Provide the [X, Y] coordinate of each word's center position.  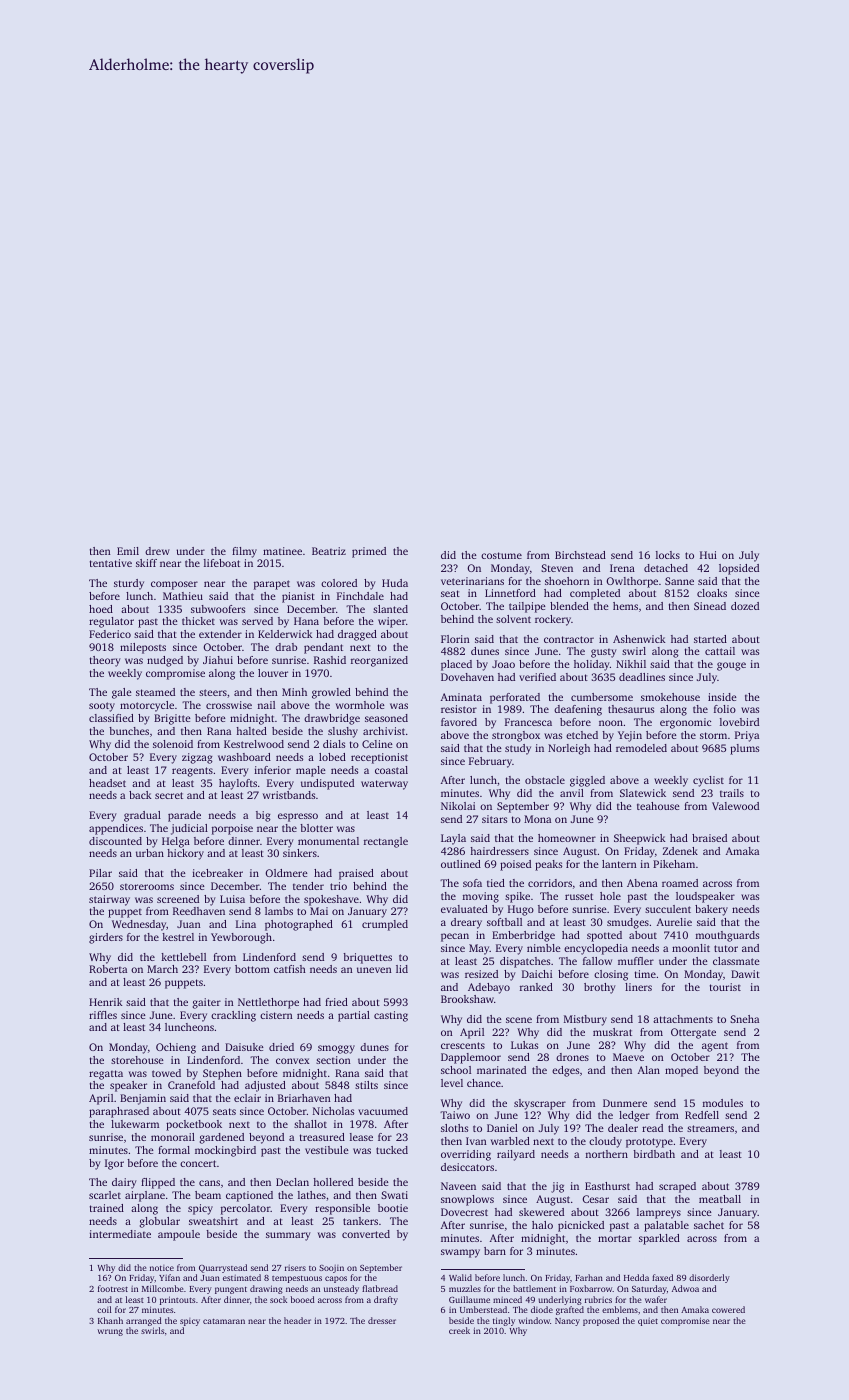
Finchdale [360, 596]
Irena [622, 568]
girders [106, 938]
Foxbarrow [591, 1288]
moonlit [691, 948]
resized [481, 974]
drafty [386, 1300]
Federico [110, 634]
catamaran [224, 1321]
